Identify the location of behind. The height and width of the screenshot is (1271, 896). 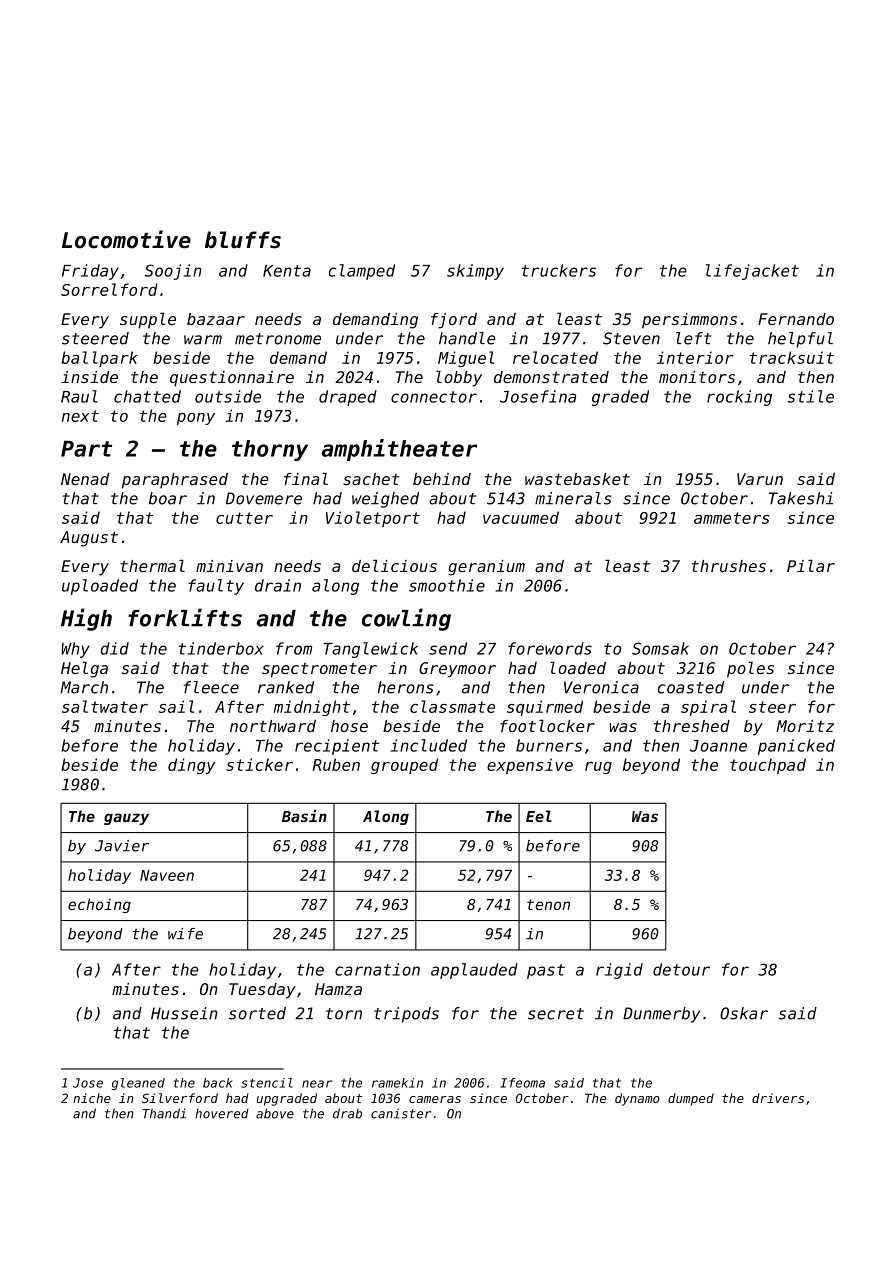
(442, 479).
